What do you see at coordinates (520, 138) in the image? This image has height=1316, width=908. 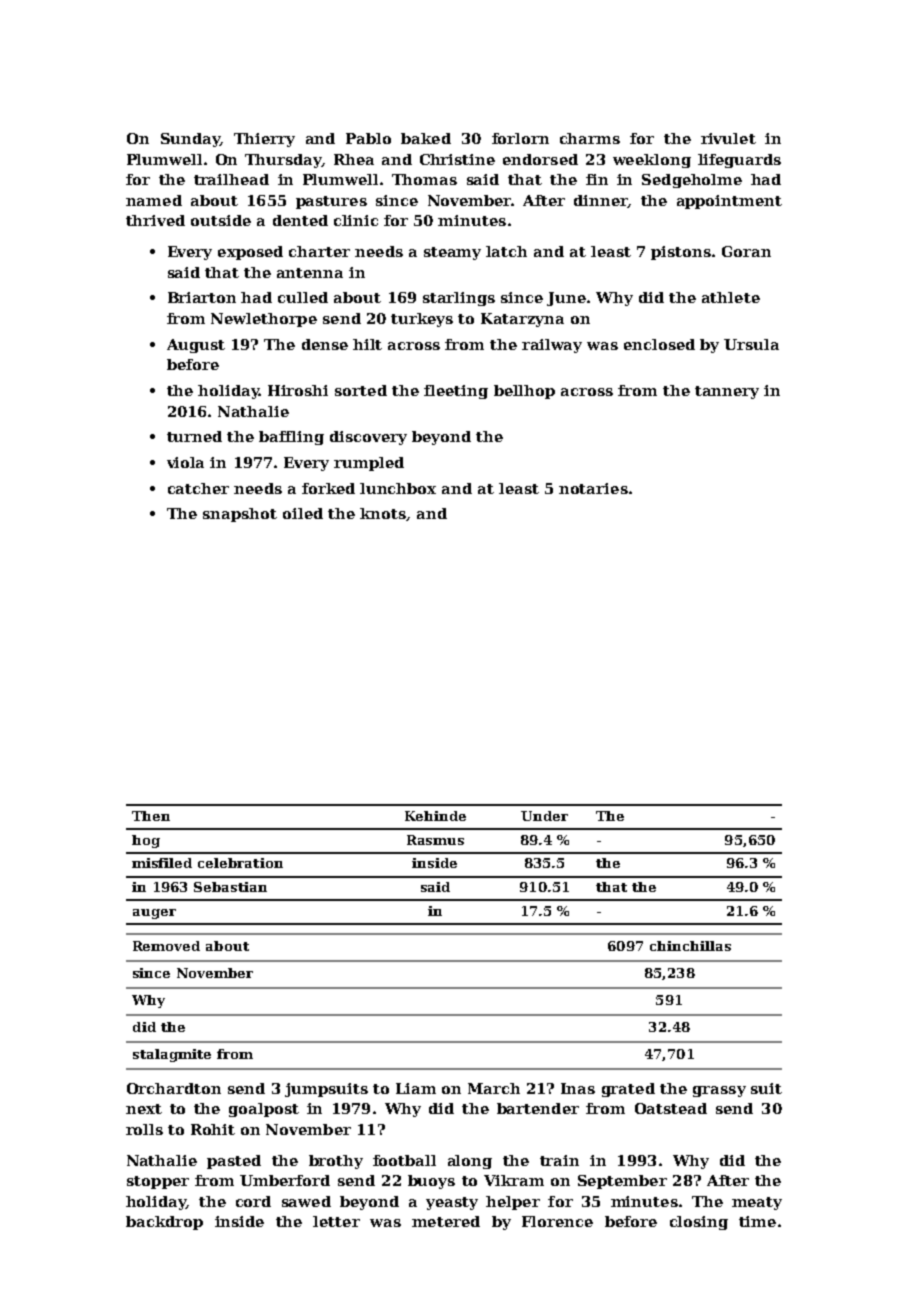 I see `forlorn` at bounding box center [520, 138].
